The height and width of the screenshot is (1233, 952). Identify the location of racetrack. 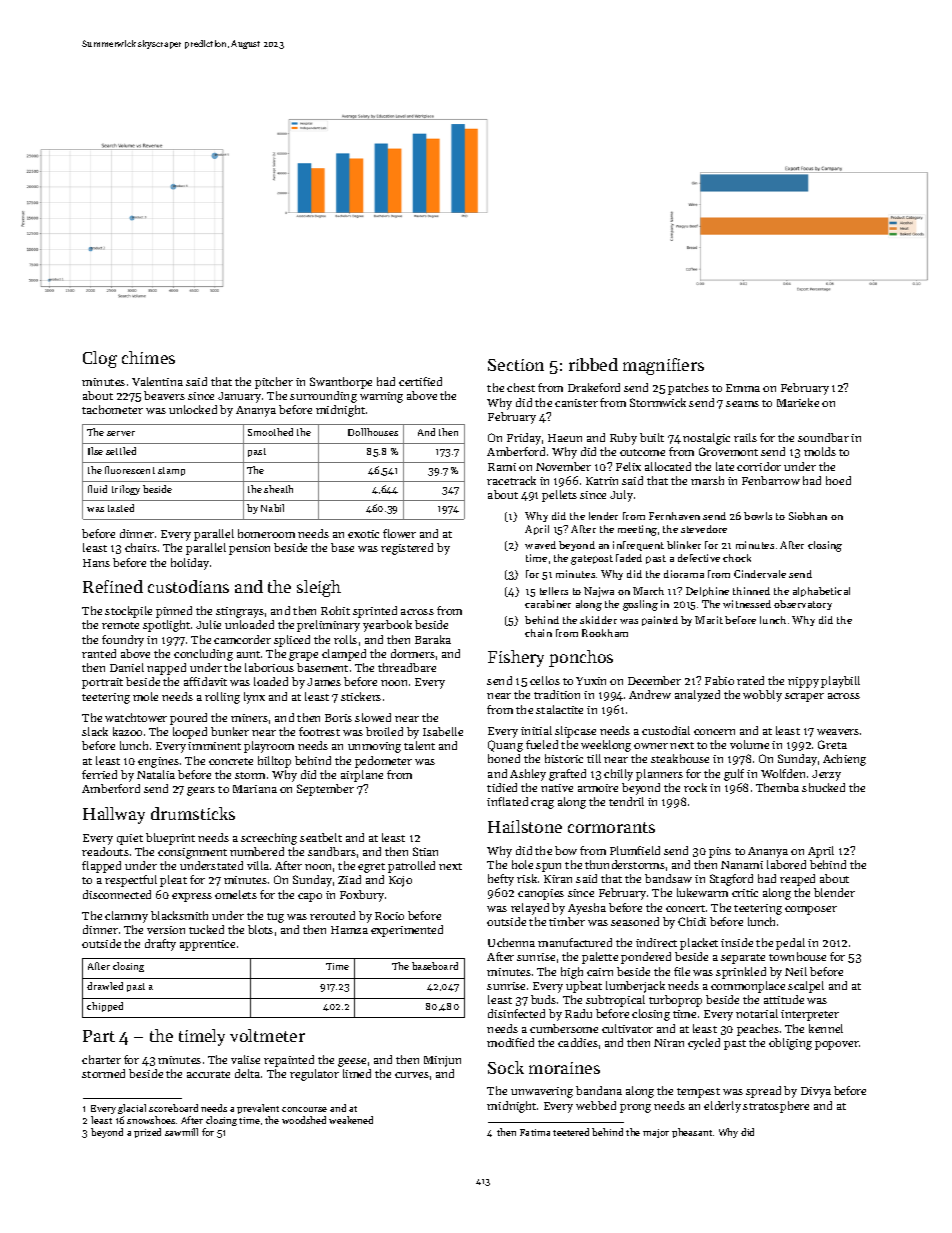
(511, 480).
